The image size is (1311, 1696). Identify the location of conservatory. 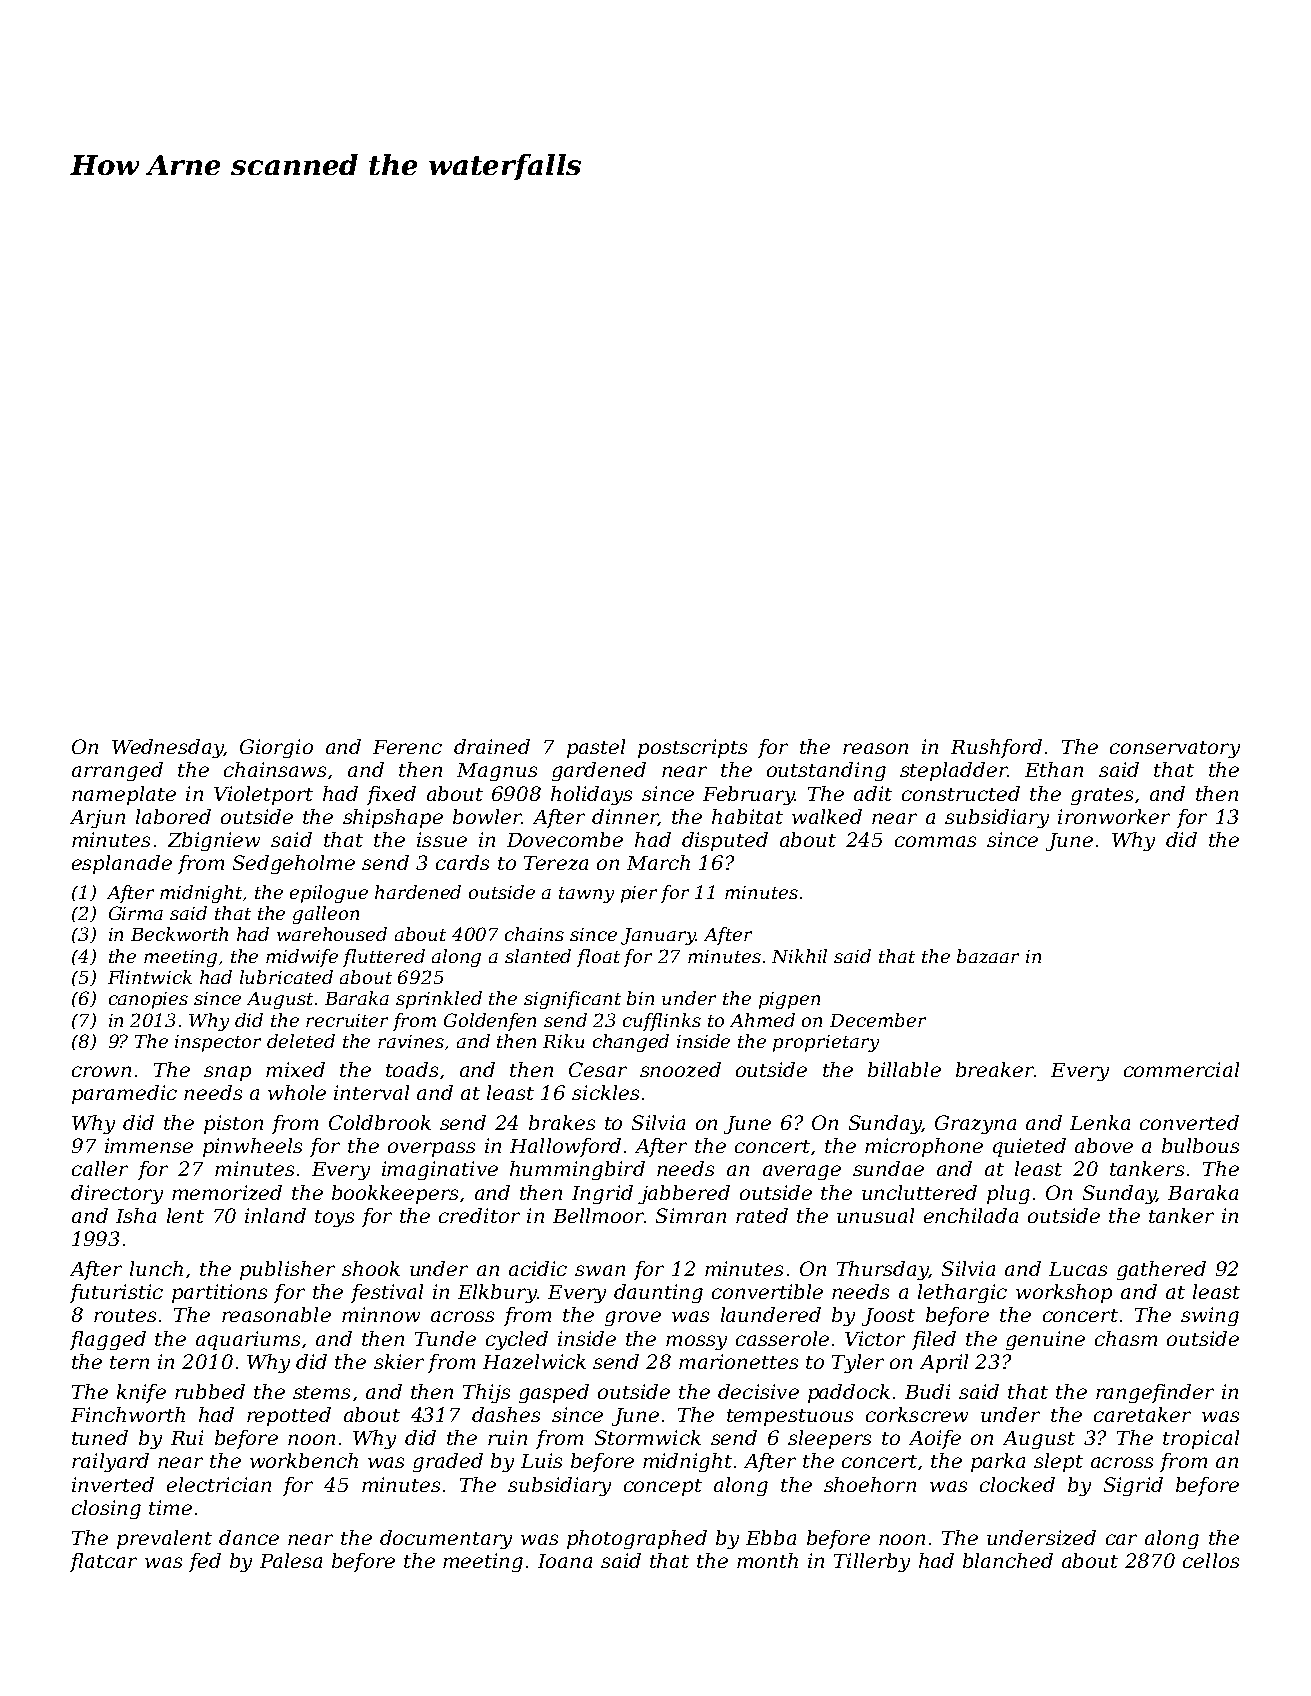
(1175, 749).
